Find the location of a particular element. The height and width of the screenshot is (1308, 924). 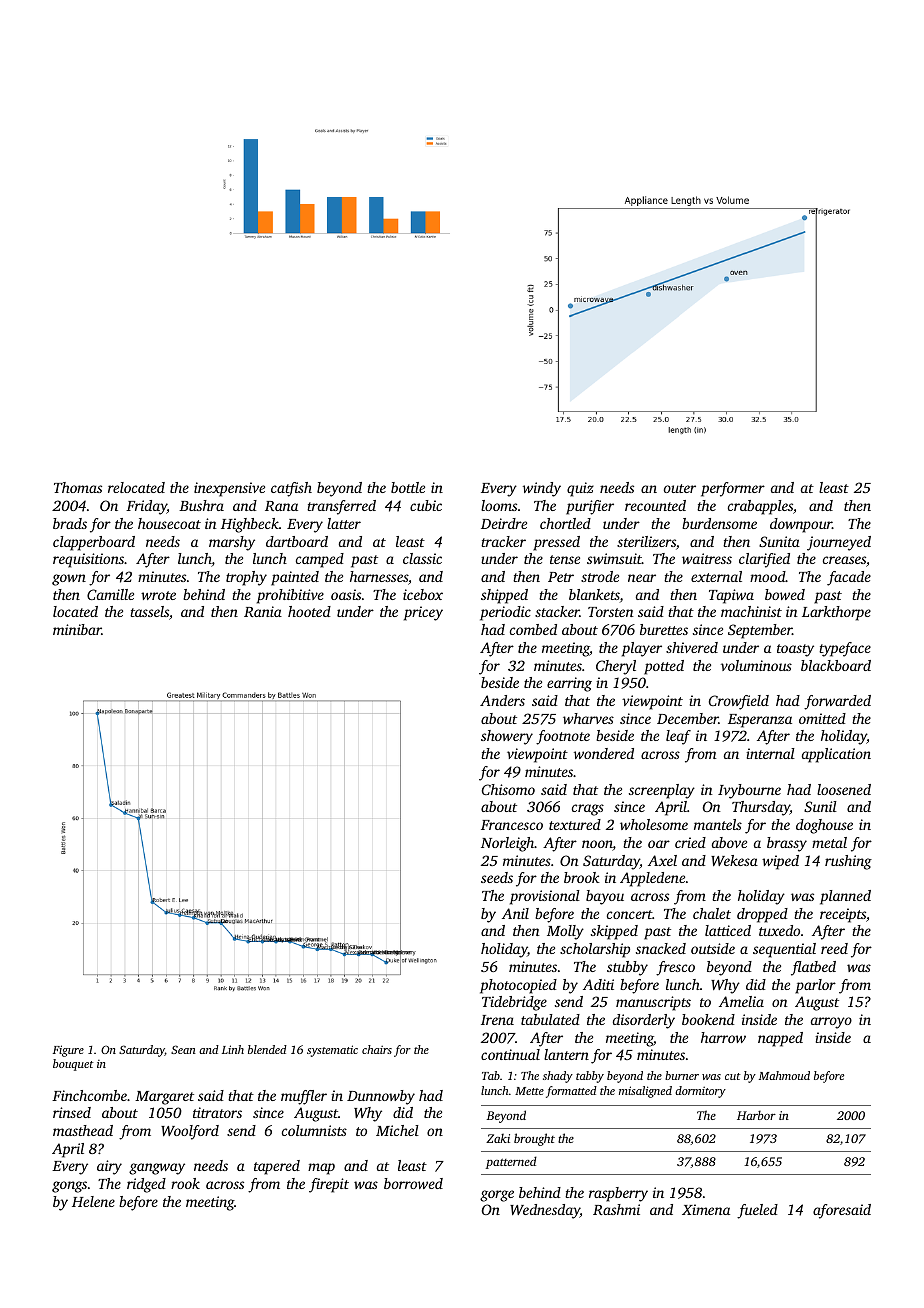

dormitory is located at coordinates (700, 1092).
